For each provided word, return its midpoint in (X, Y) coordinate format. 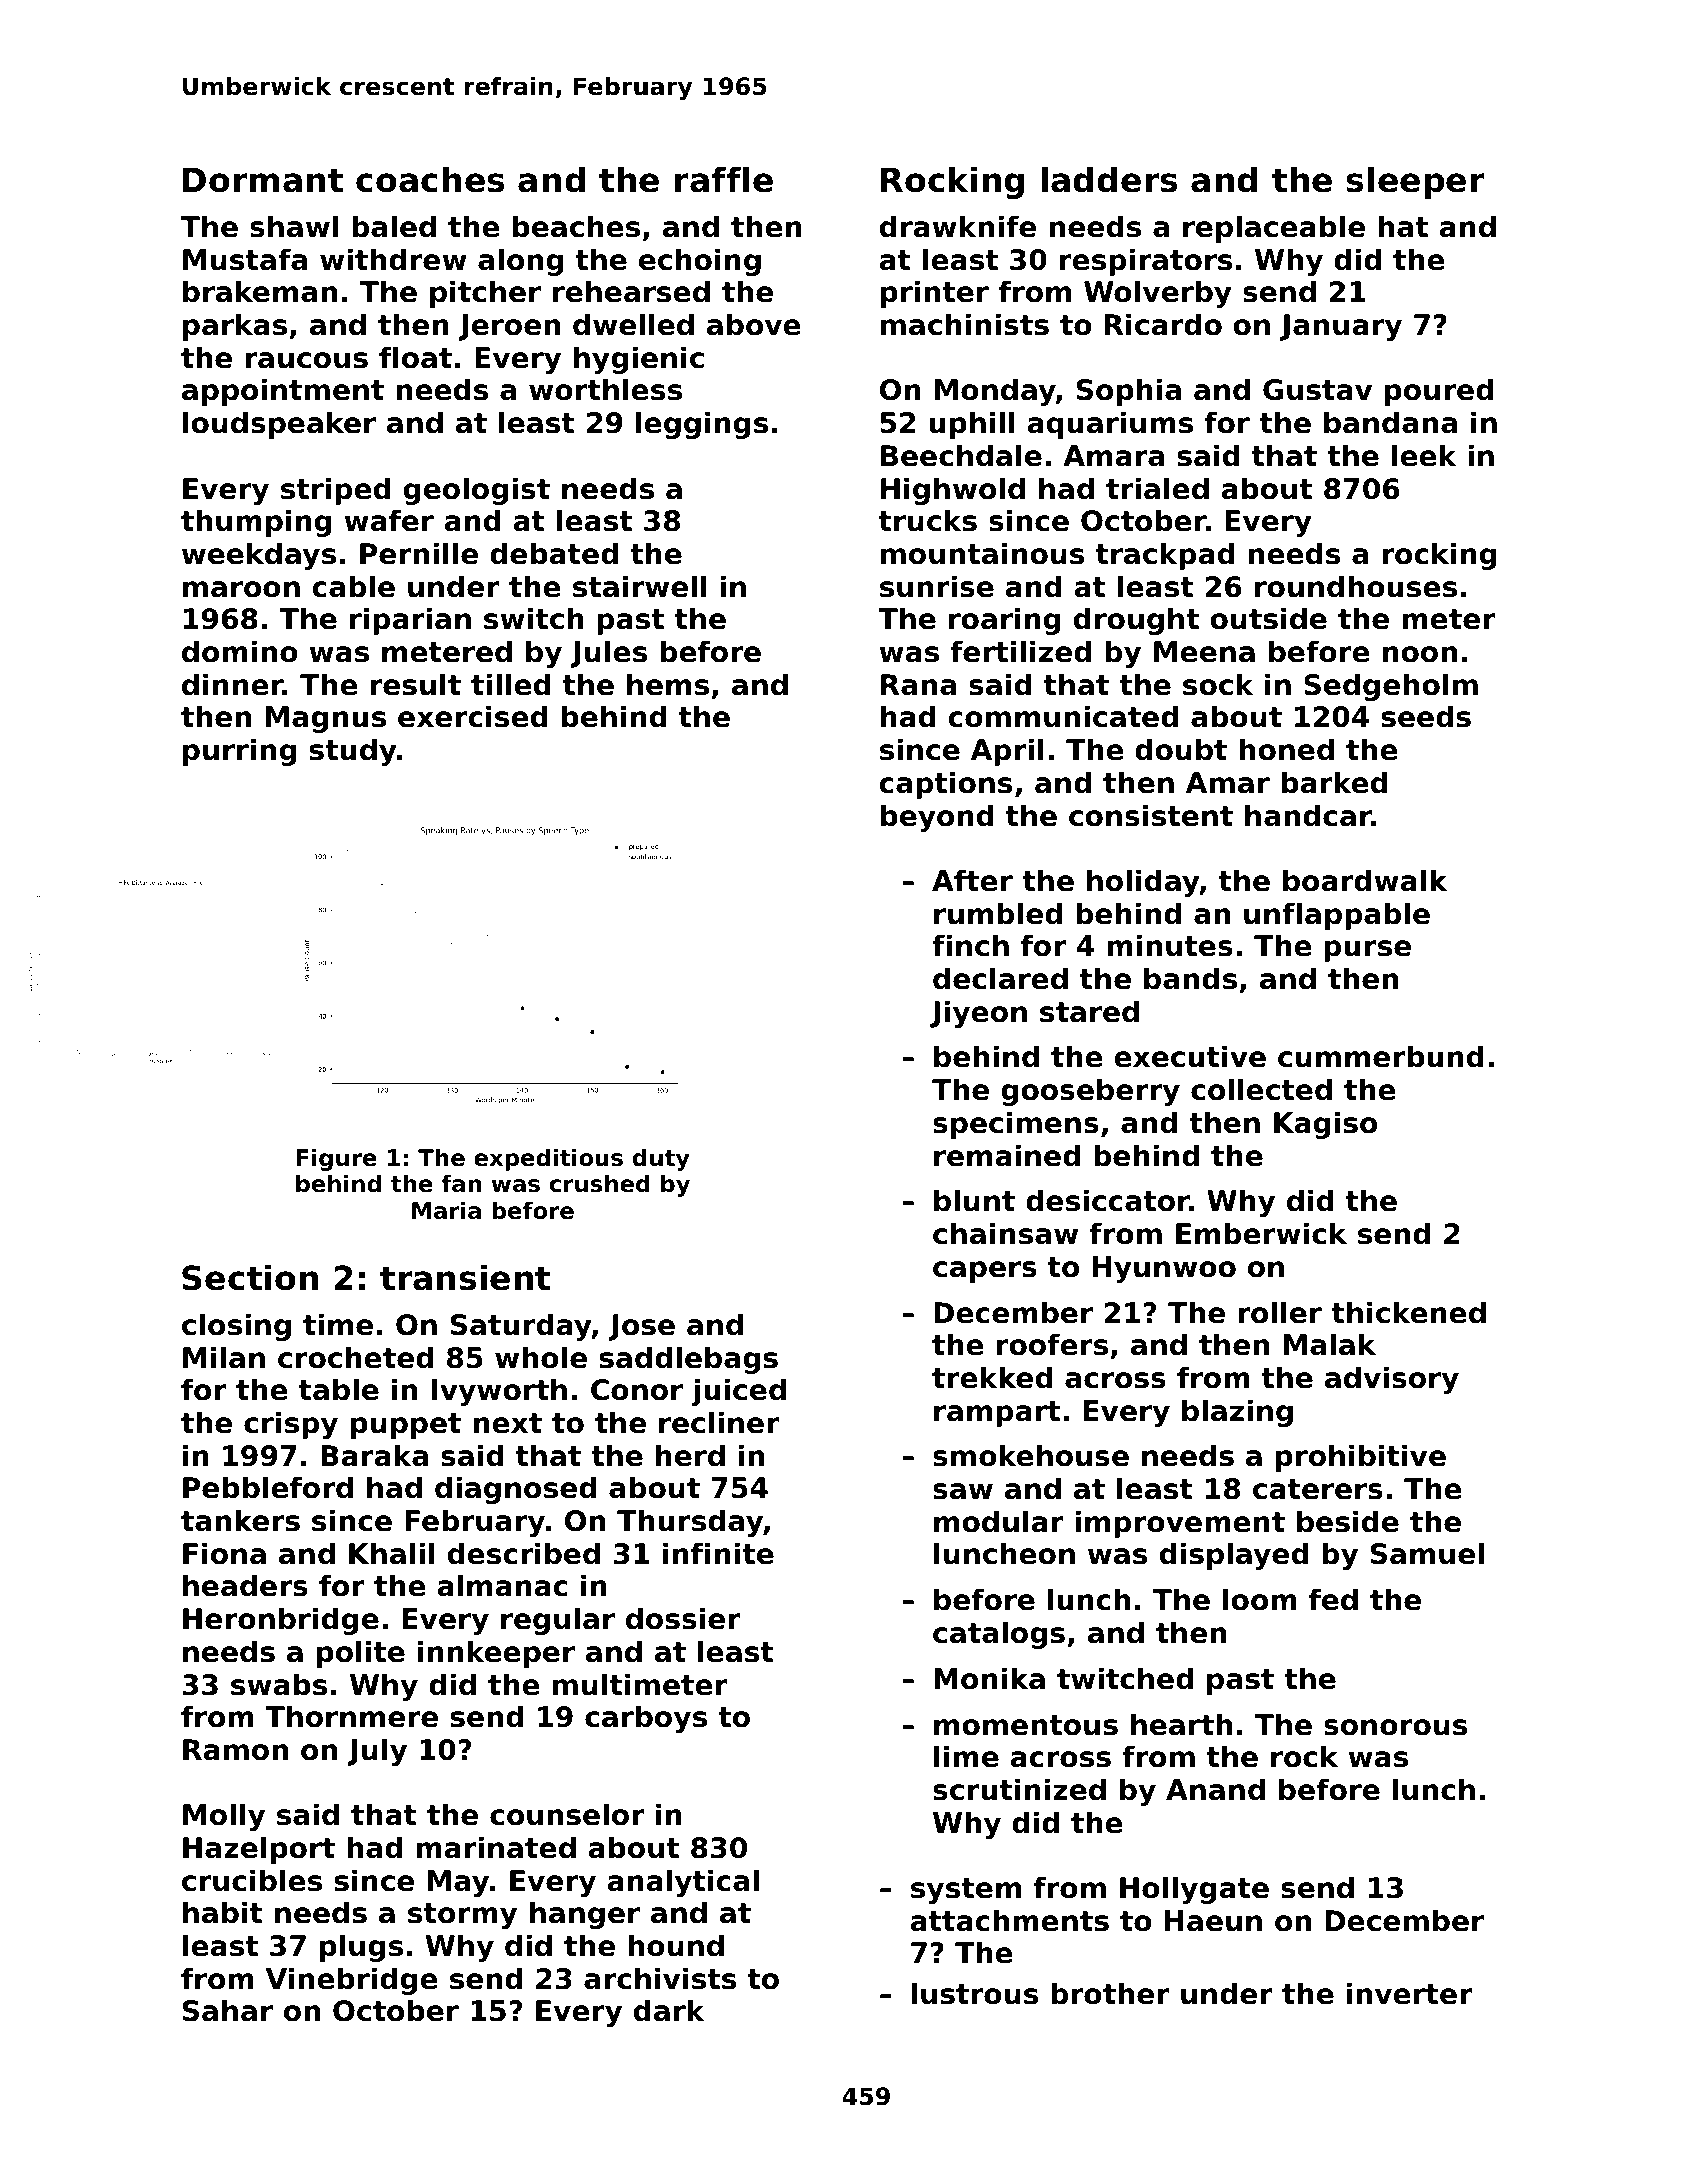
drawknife (958, 226)
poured (1439, 392)
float (415, 357)
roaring (1005, 621)
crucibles (252, 1880)
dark (669, 2010)
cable (353, 586)
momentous (1026, 1725)
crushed (600, 1183)
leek (1424, 455)
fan (461, 1183)
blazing (1237, 1413)
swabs (279, 1684)
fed (1333, 1599)
